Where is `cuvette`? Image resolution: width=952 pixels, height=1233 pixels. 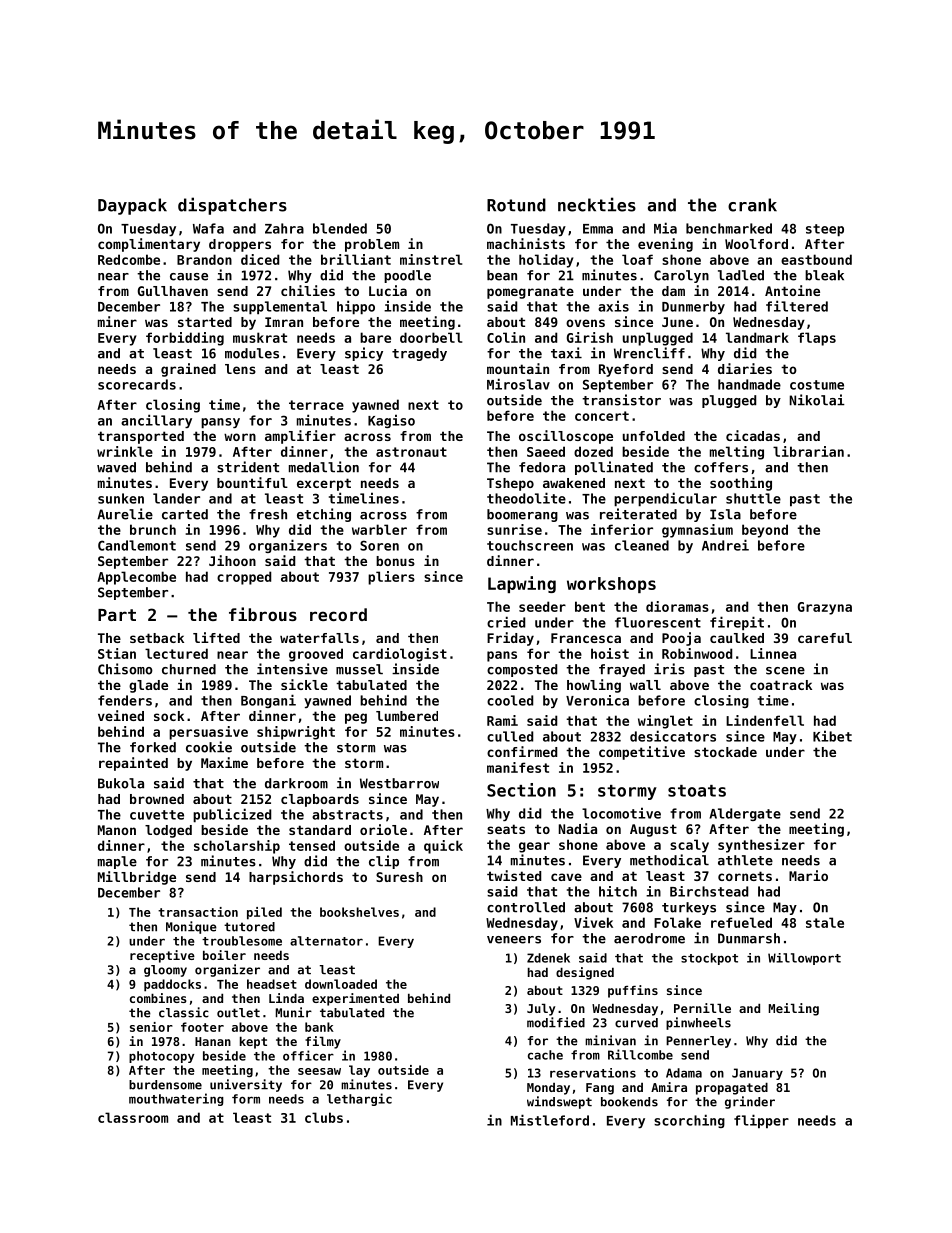
cuvette is located at coordinates (157, 815).
